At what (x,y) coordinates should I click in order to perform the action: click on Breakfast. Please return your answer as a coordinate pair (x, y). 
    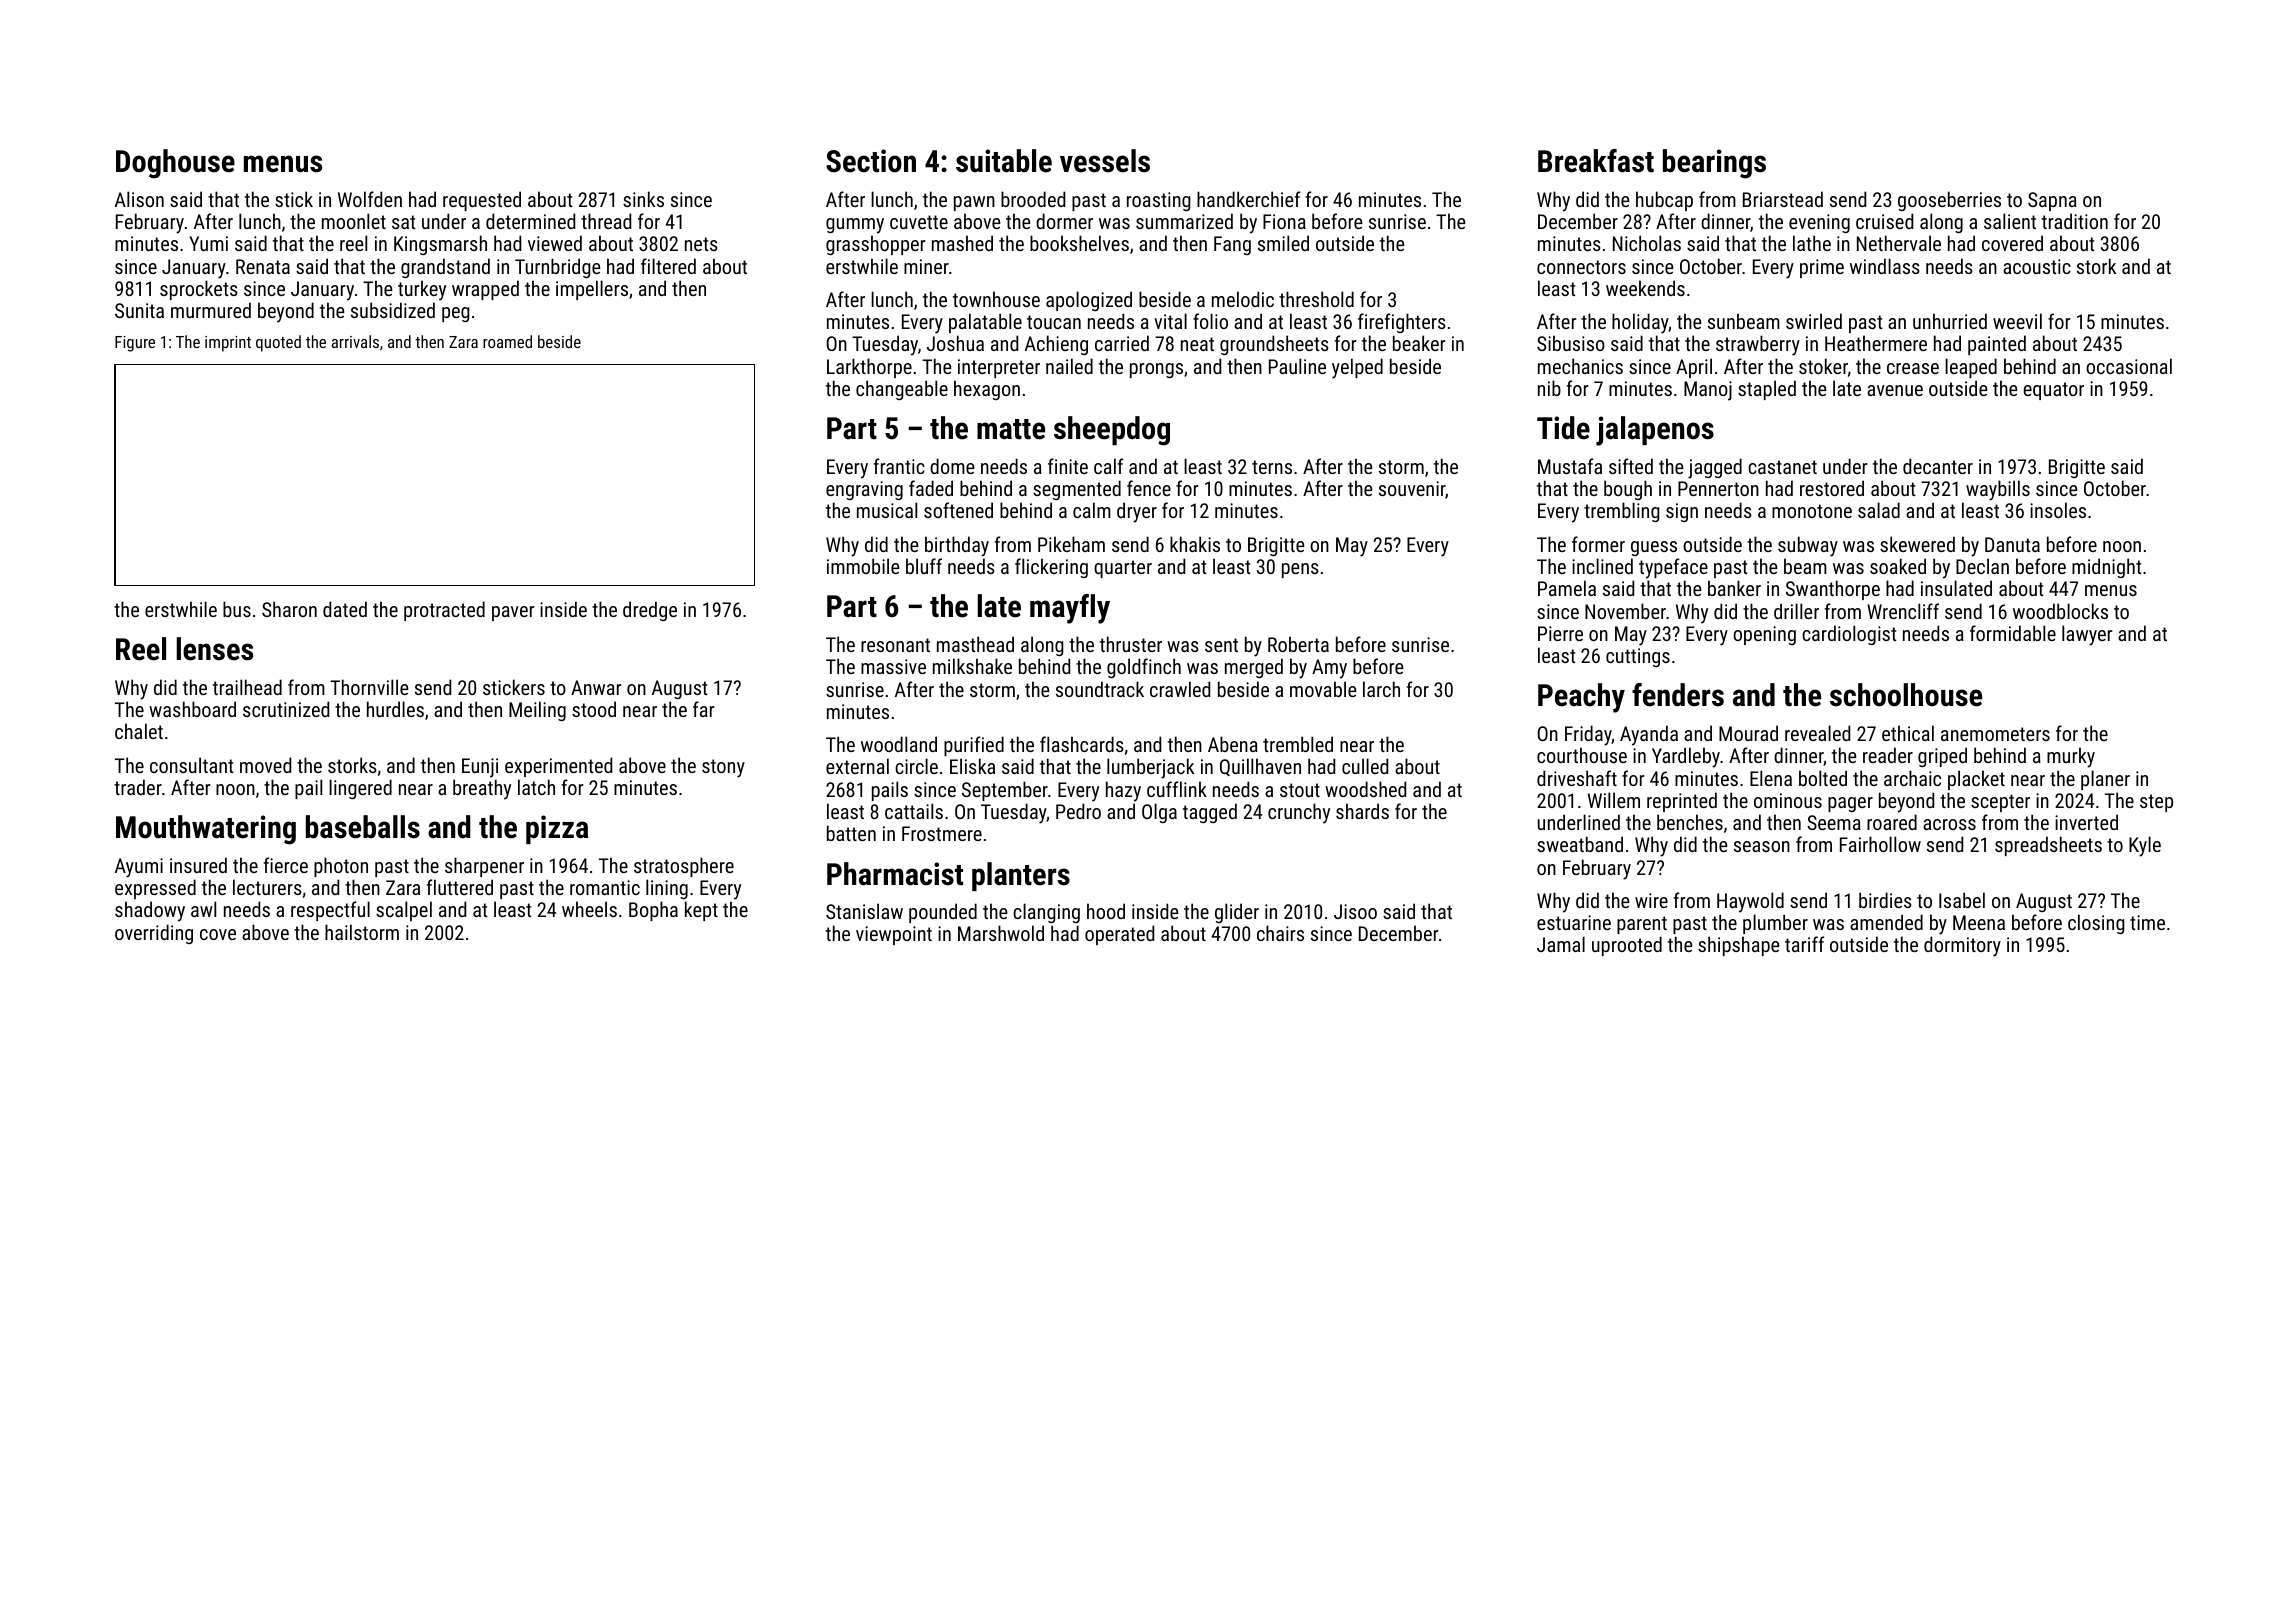
    Looking at the image, I should click on (1596, 161).
